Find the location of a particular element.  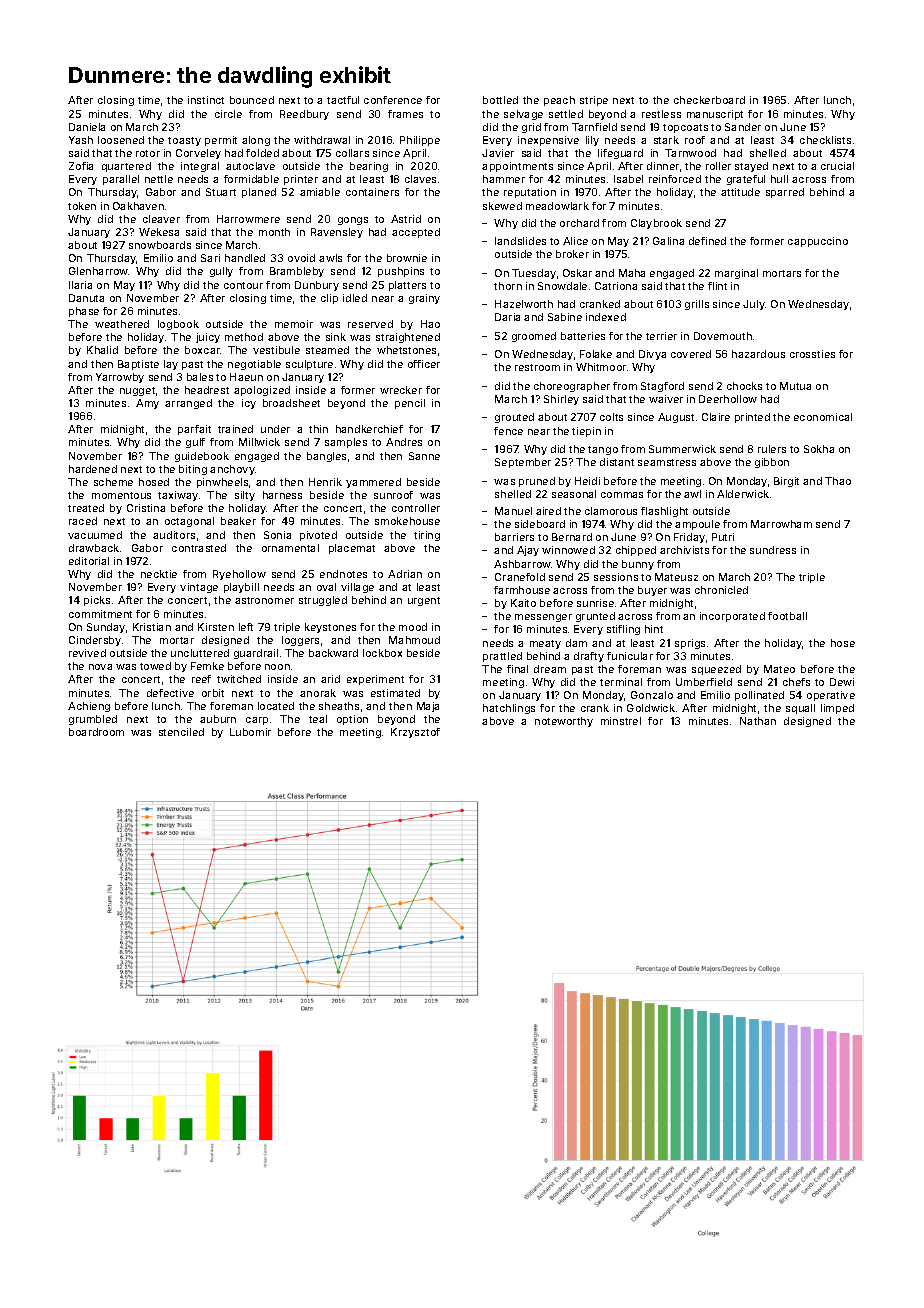

instinct is located at coordinates (206, 100).
